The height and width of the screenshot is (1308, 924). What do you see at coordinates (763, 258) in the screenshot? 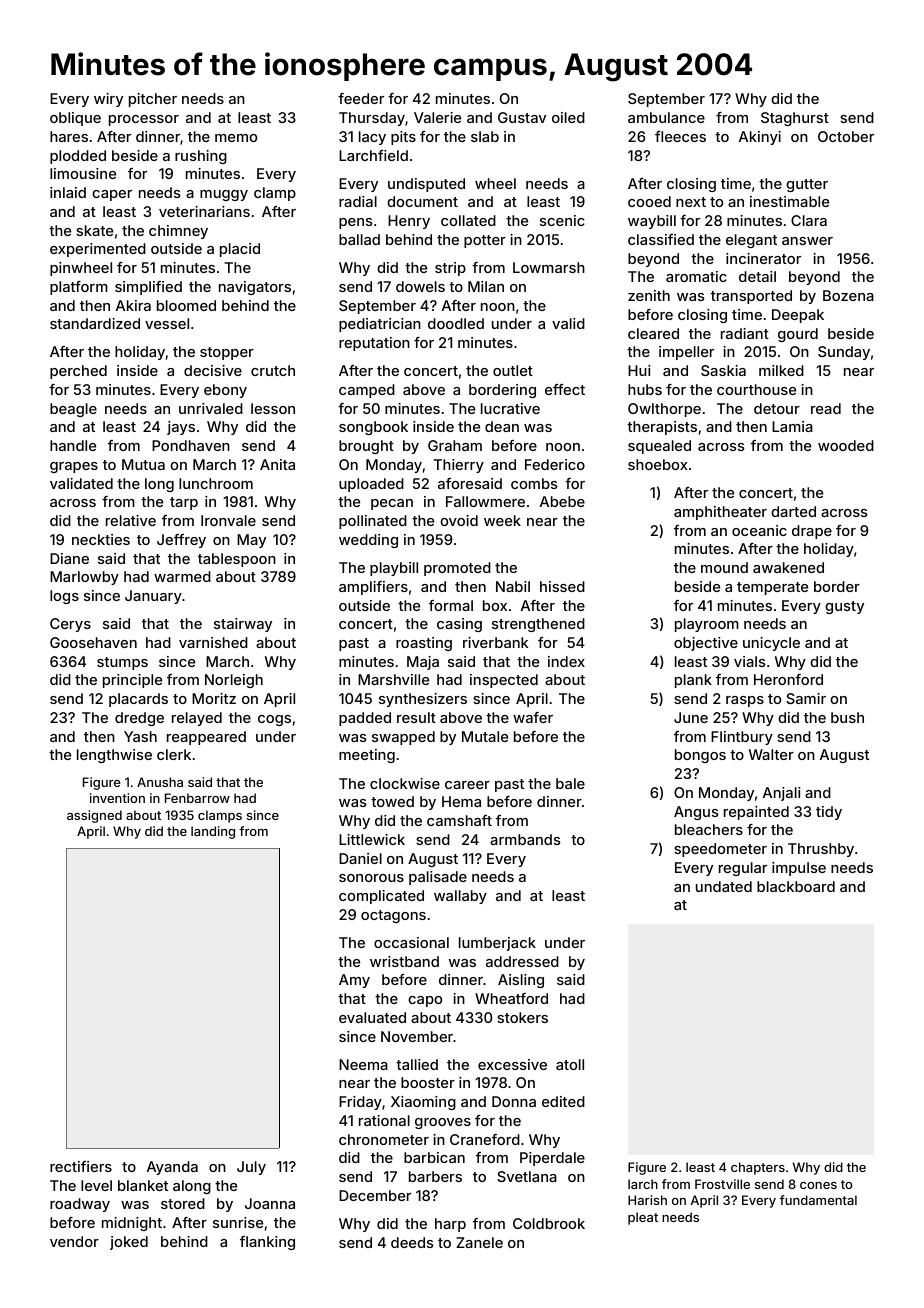
I see `incinerator` at bounding box center [763, 258].
